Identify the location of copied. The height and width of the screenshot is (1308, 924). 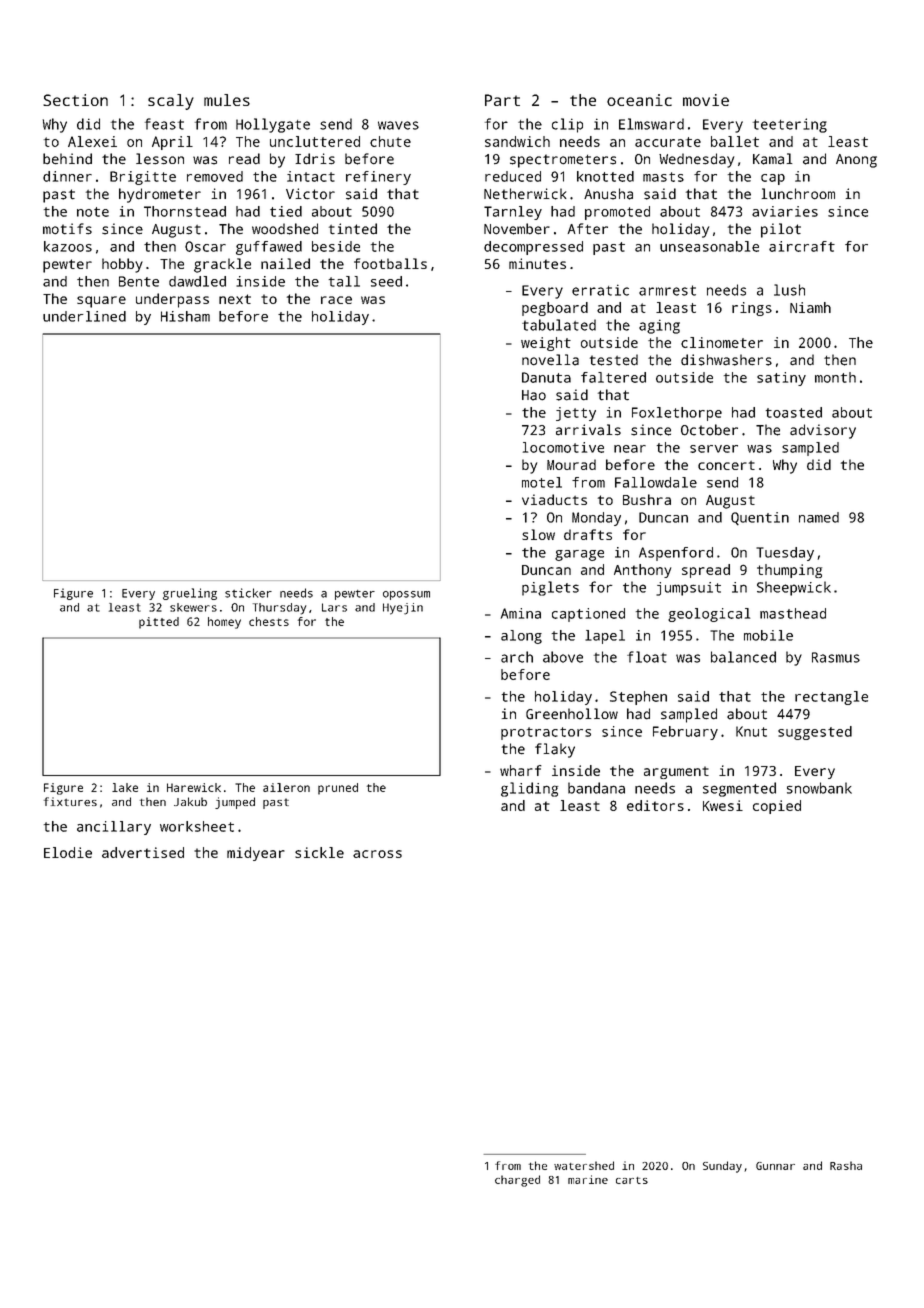
(777, 807).
